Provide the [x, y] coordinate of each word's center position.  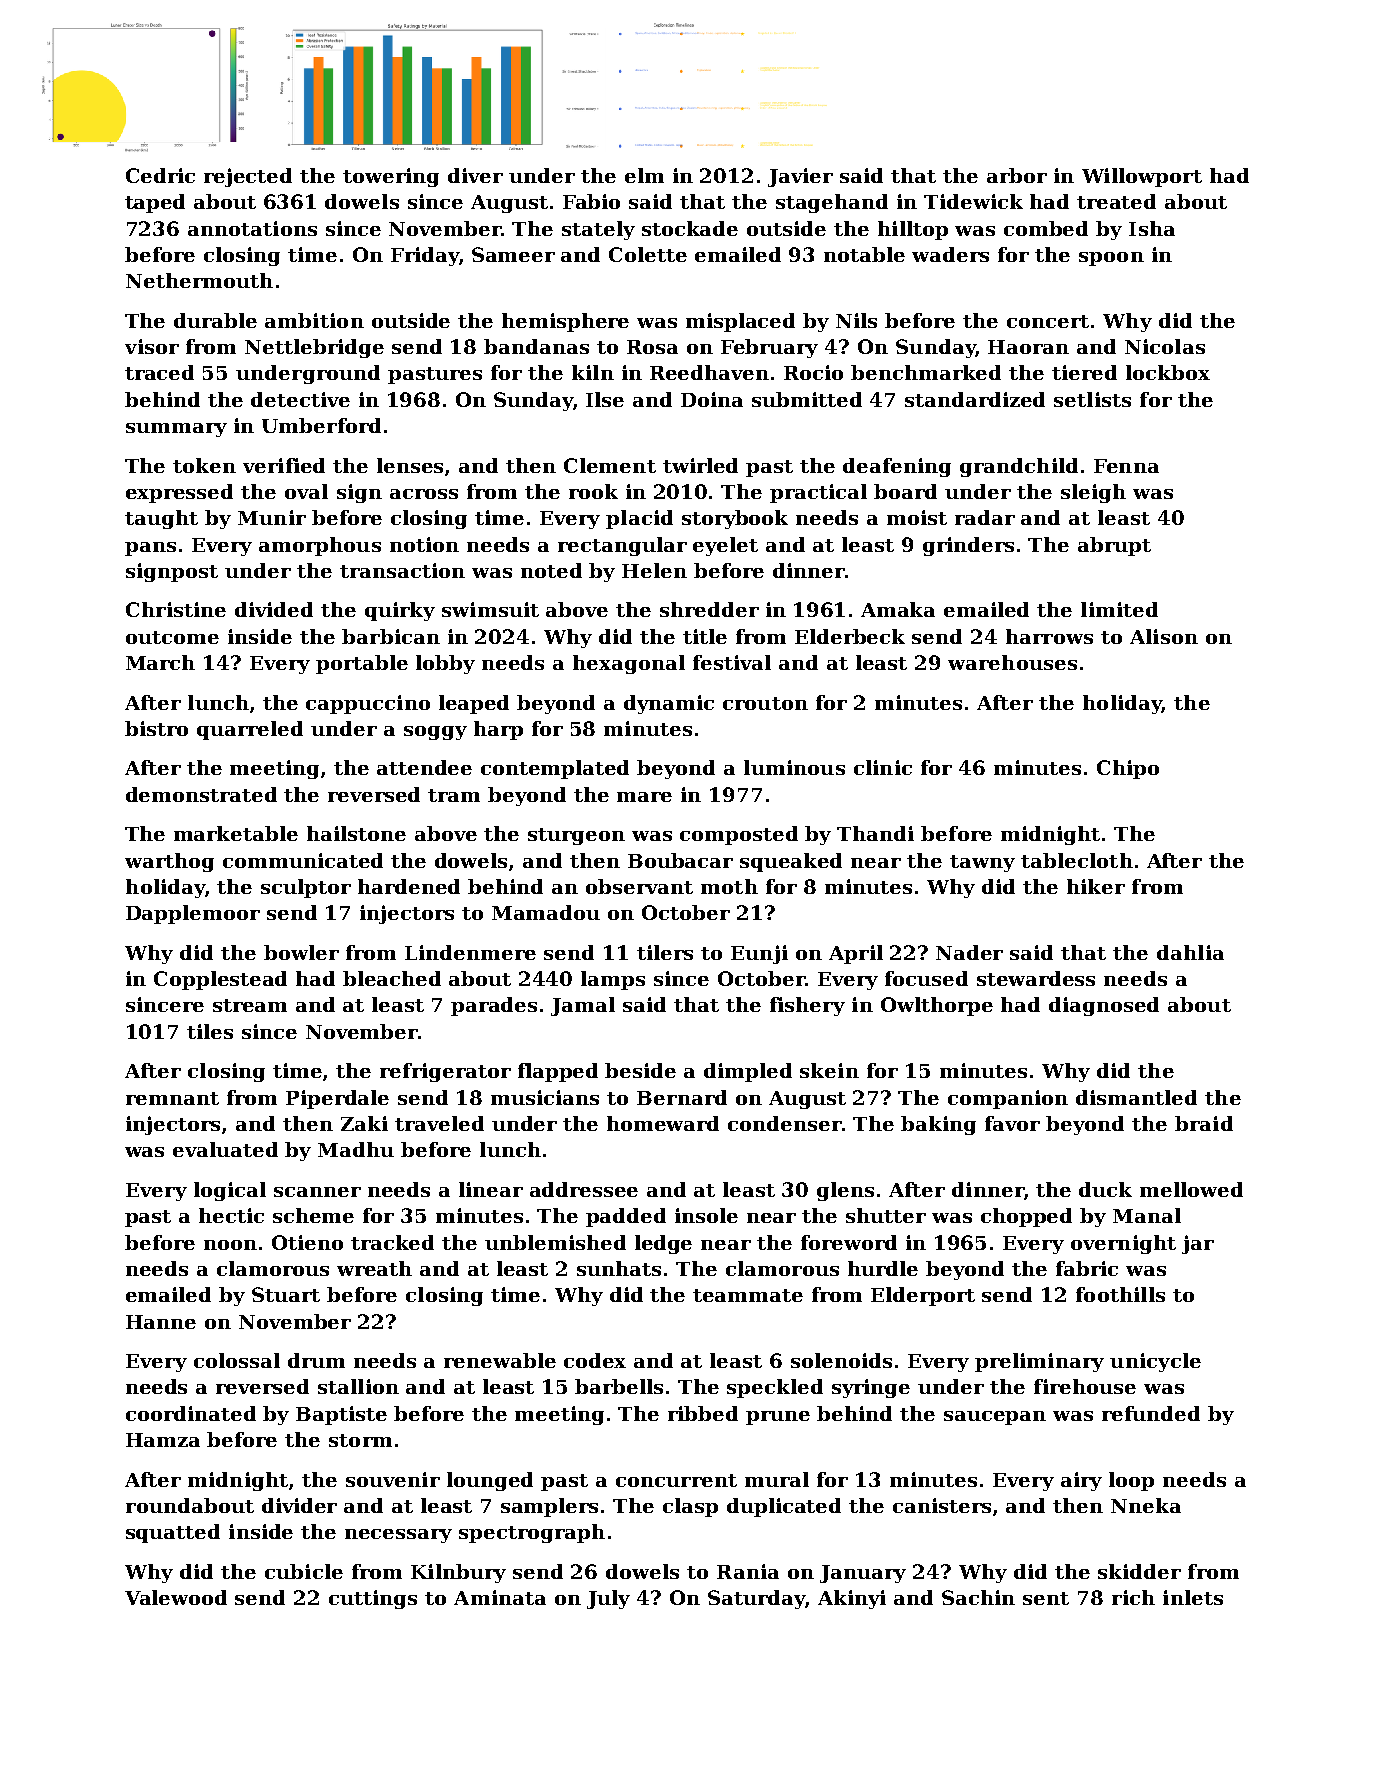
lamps [613, 980]
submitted [807, 399]
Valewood [176, 1597]
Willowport [1142, 177]
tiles [210, 1031]
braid [1204, 1123]
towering [391, 177]
